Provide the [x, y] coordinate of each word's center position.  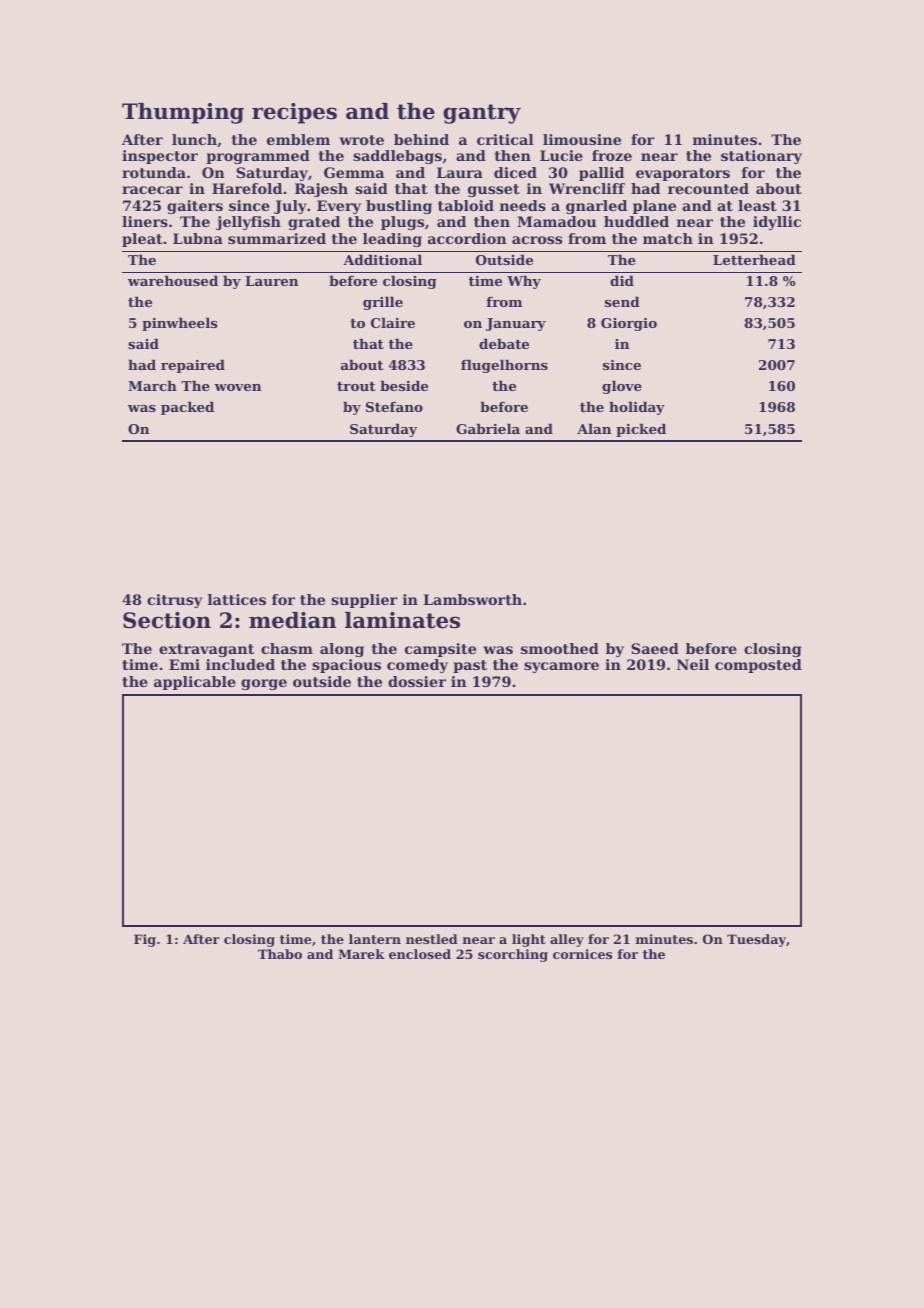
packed [187, 408]
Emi [184, 664]
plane [654, 207]
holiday [637, 408]
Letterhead [754, 259]
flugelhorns [504, 366]
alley [567, 940]
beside [404, 385]
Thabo [280, 954]
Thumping [183, 113]
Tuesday [756, 940]
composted [758, 666]
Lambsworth [472, 599]
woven [237, 387]
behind [421, 139]
